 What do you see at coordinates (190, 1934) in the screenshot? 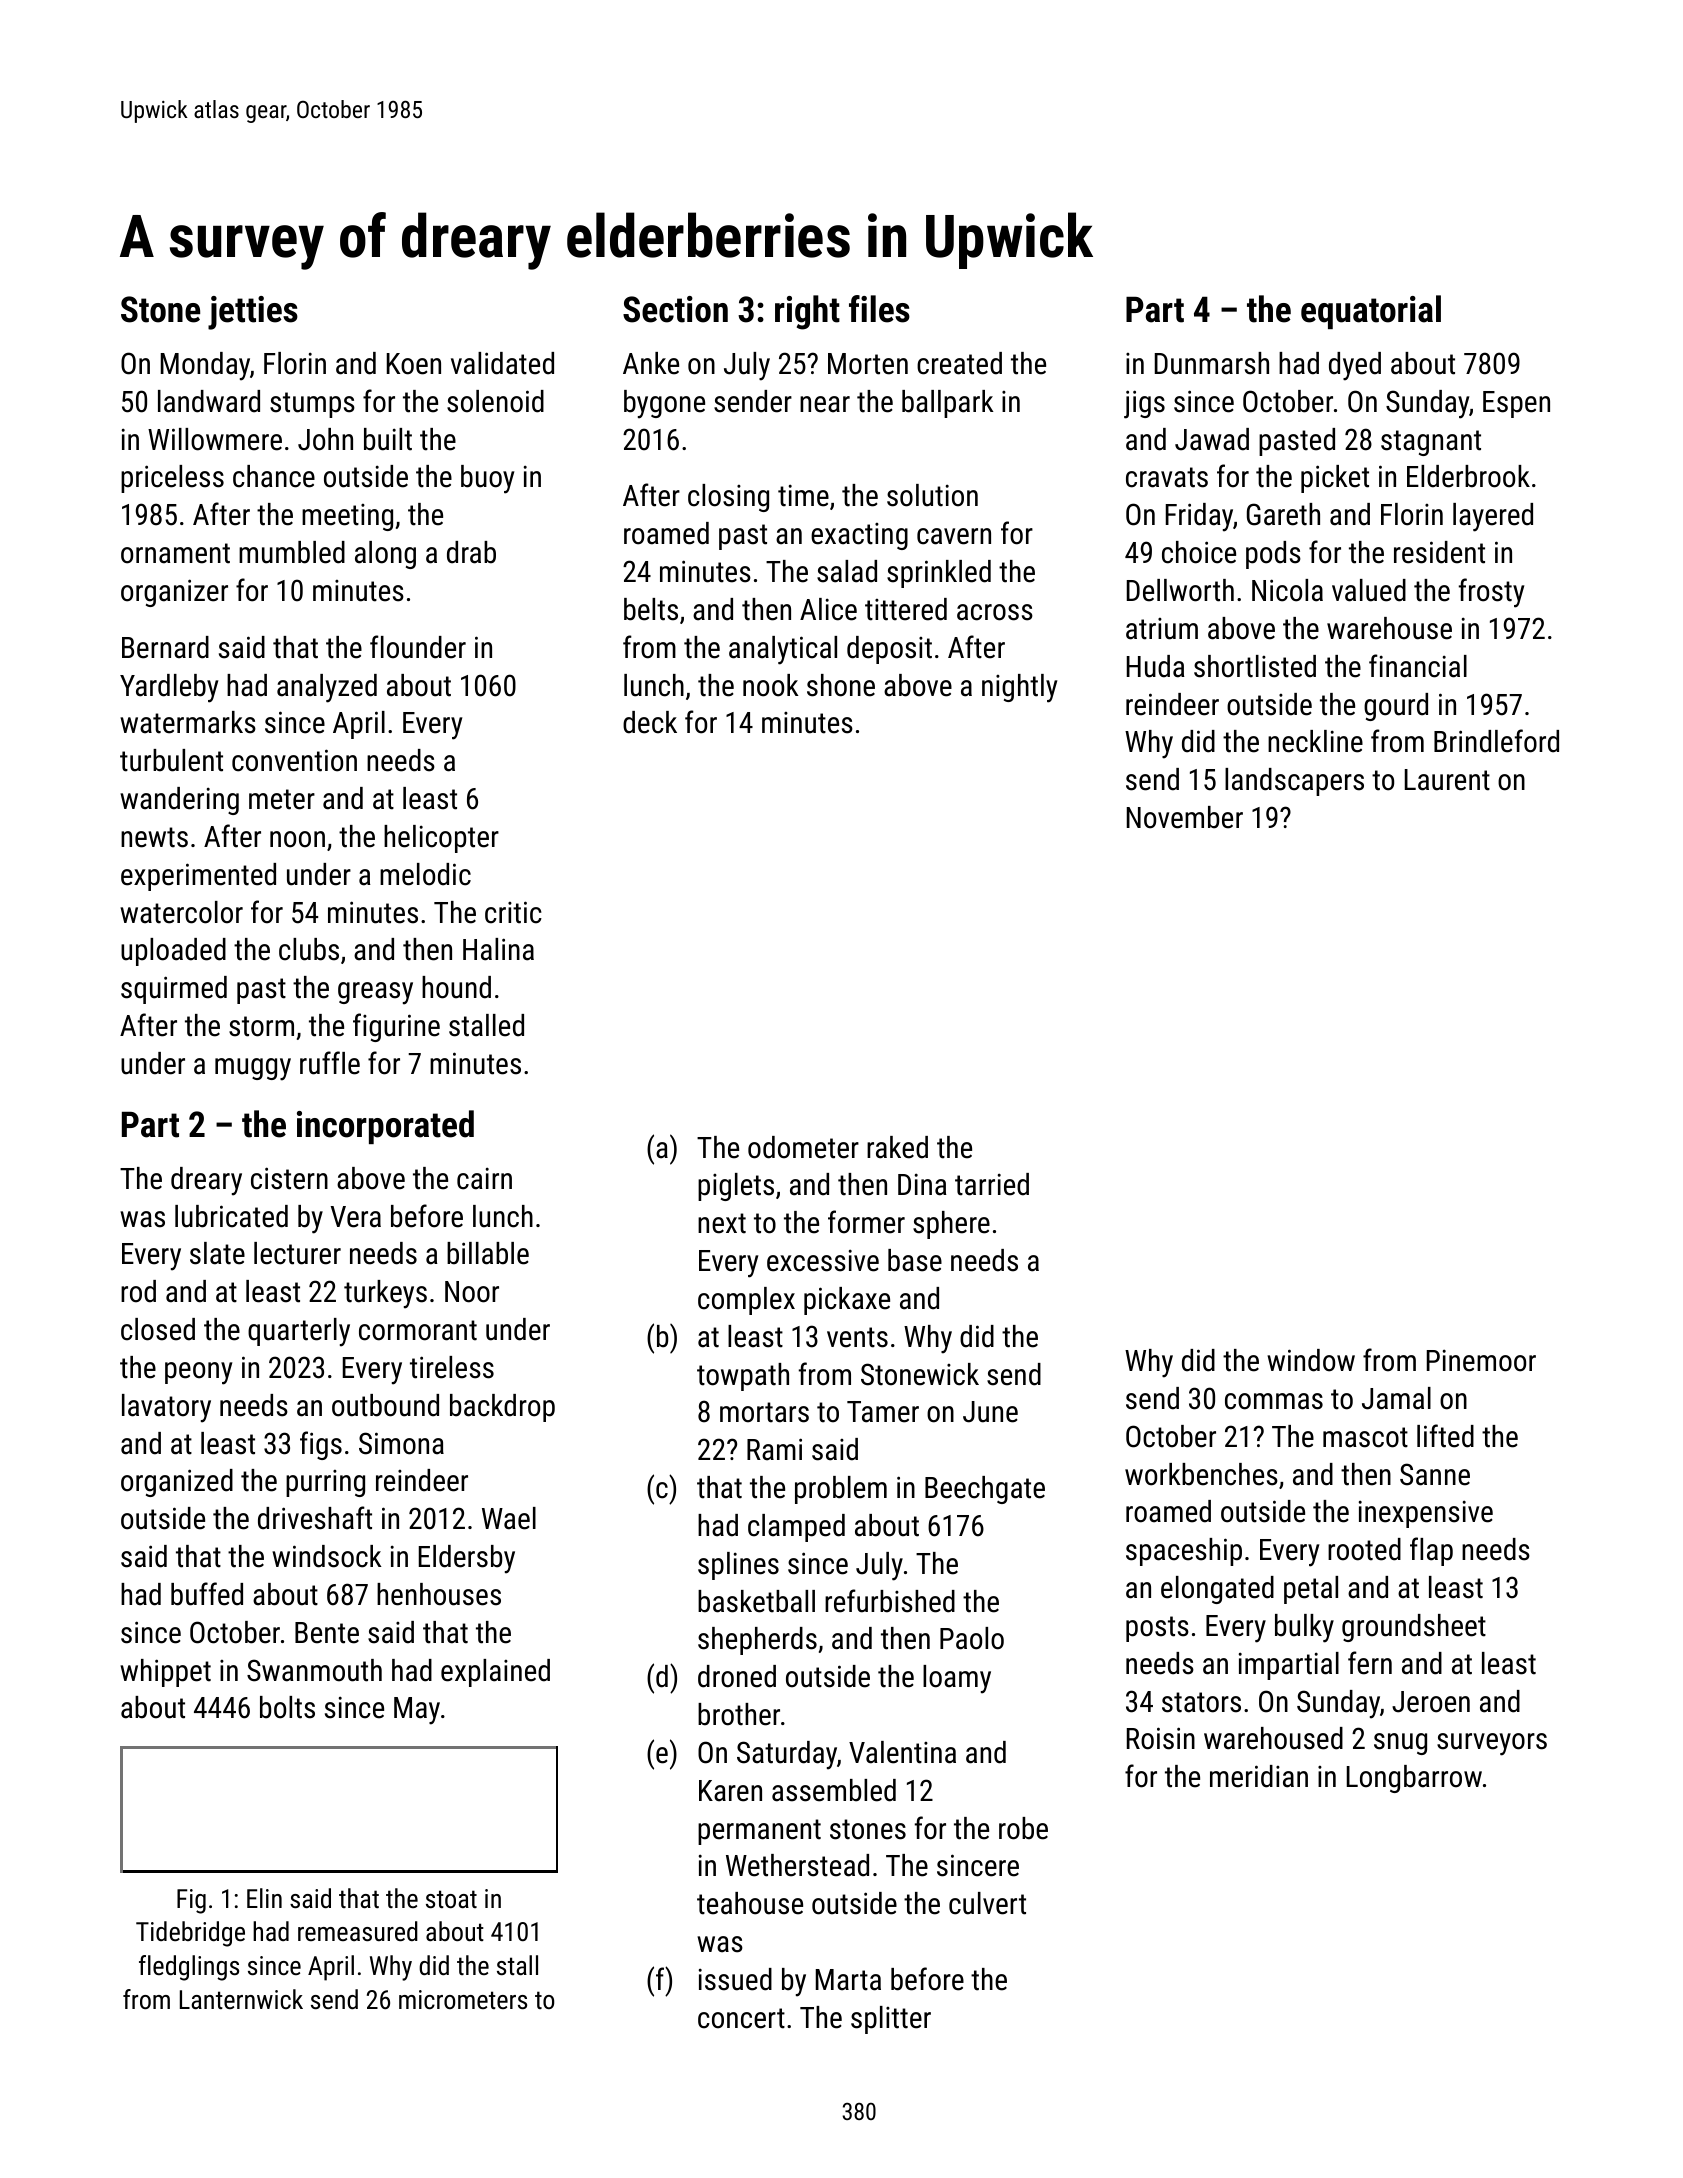
I see `Tidebridge` at bounding box center [190, 1934].
